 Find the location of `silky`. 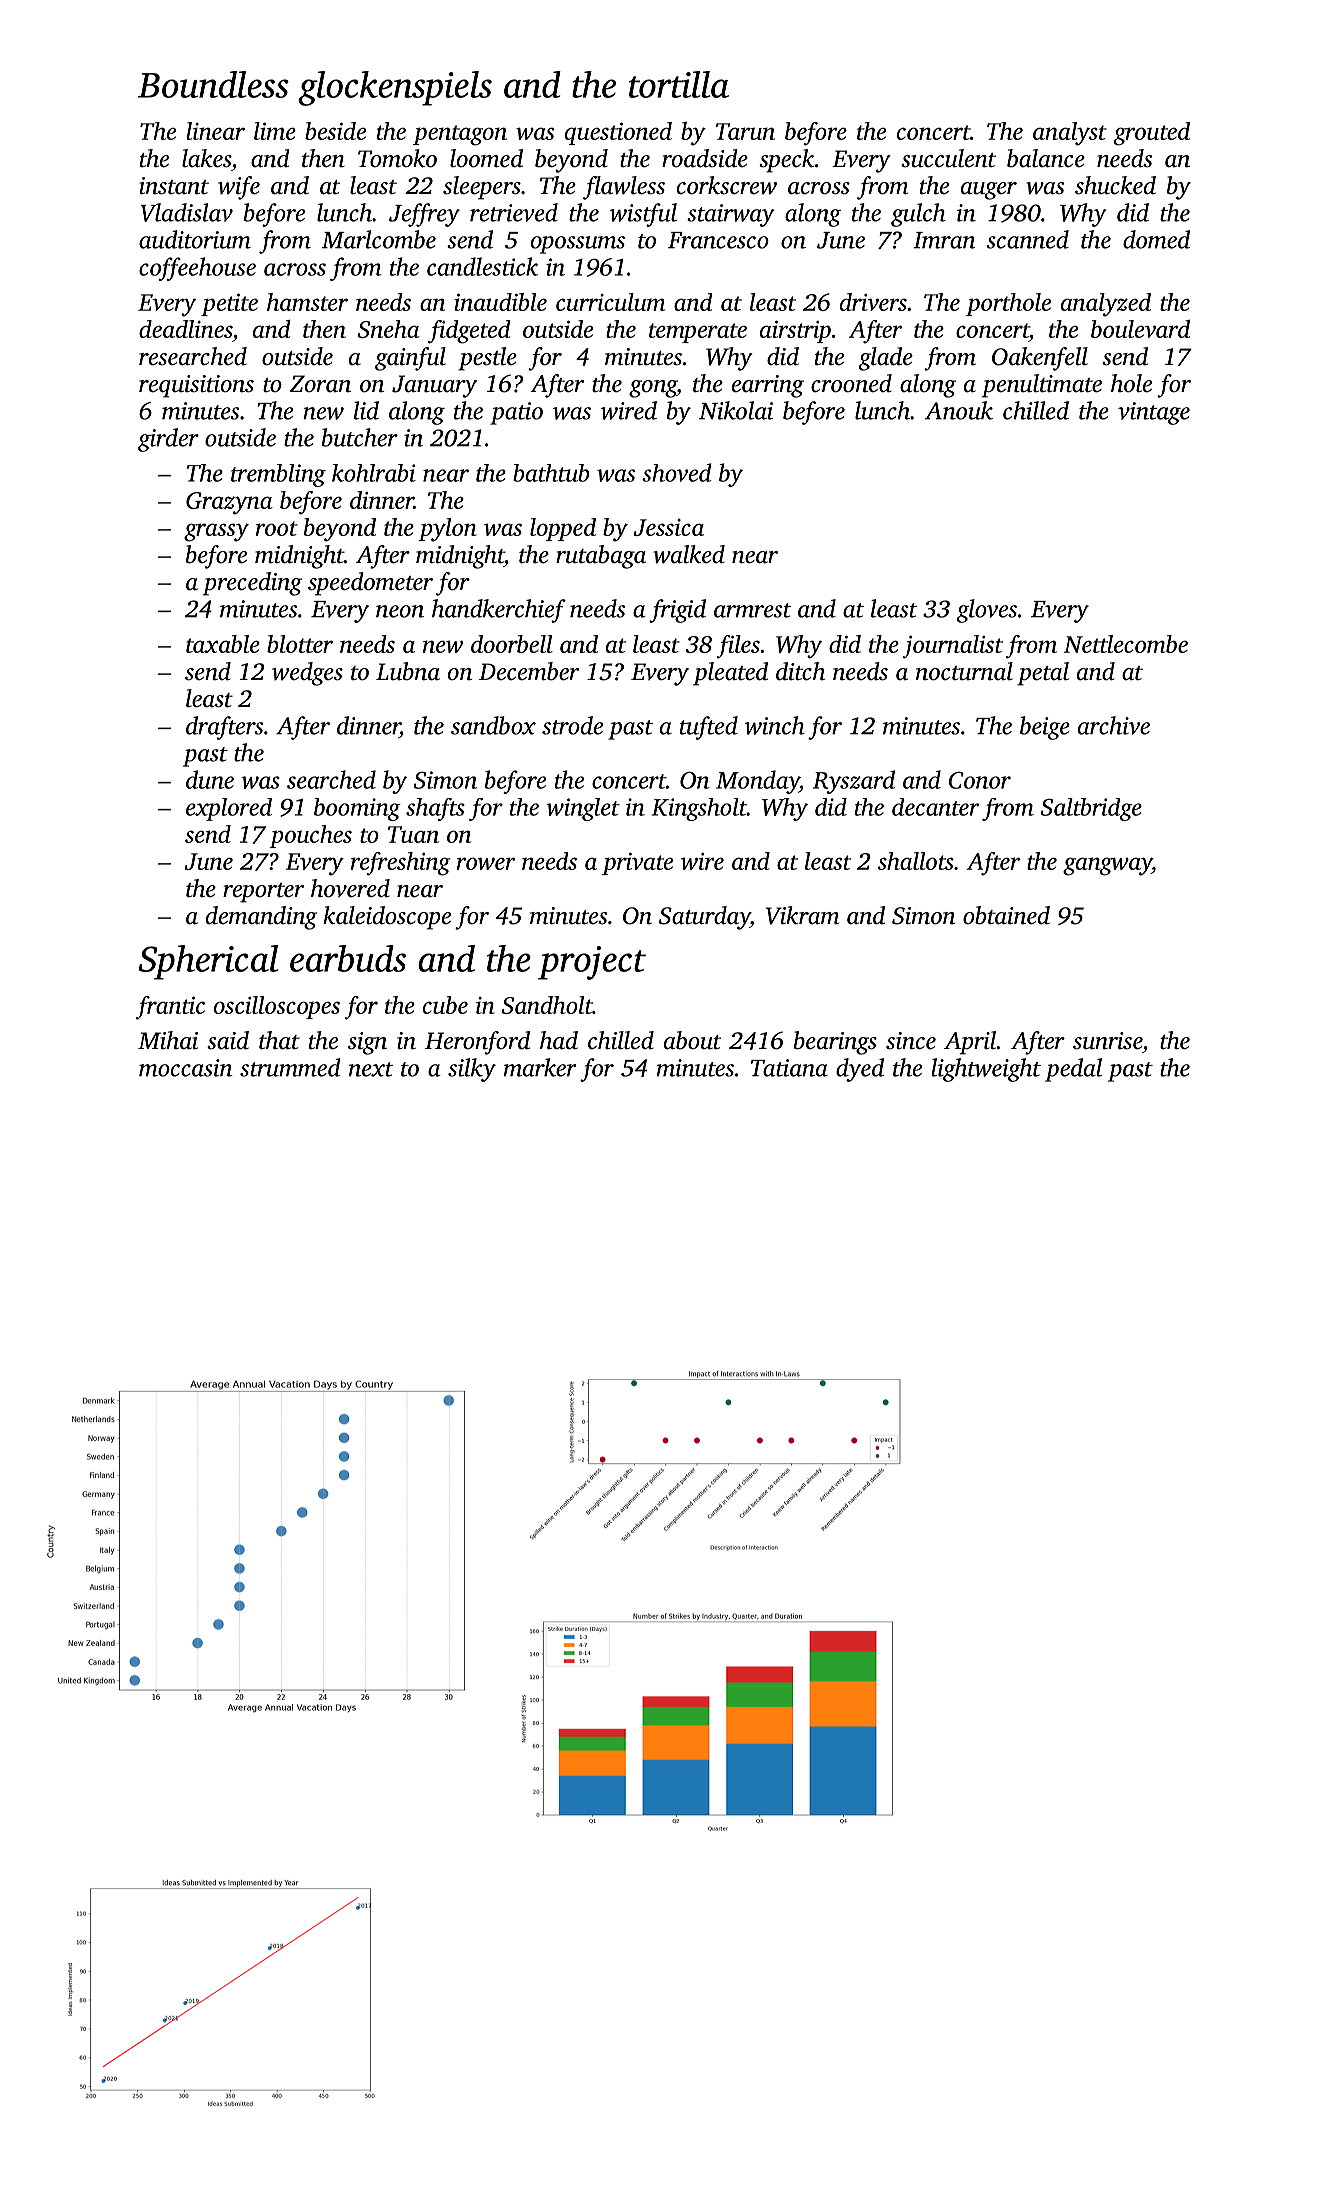

silky is located at coordinates (472, 1070).
